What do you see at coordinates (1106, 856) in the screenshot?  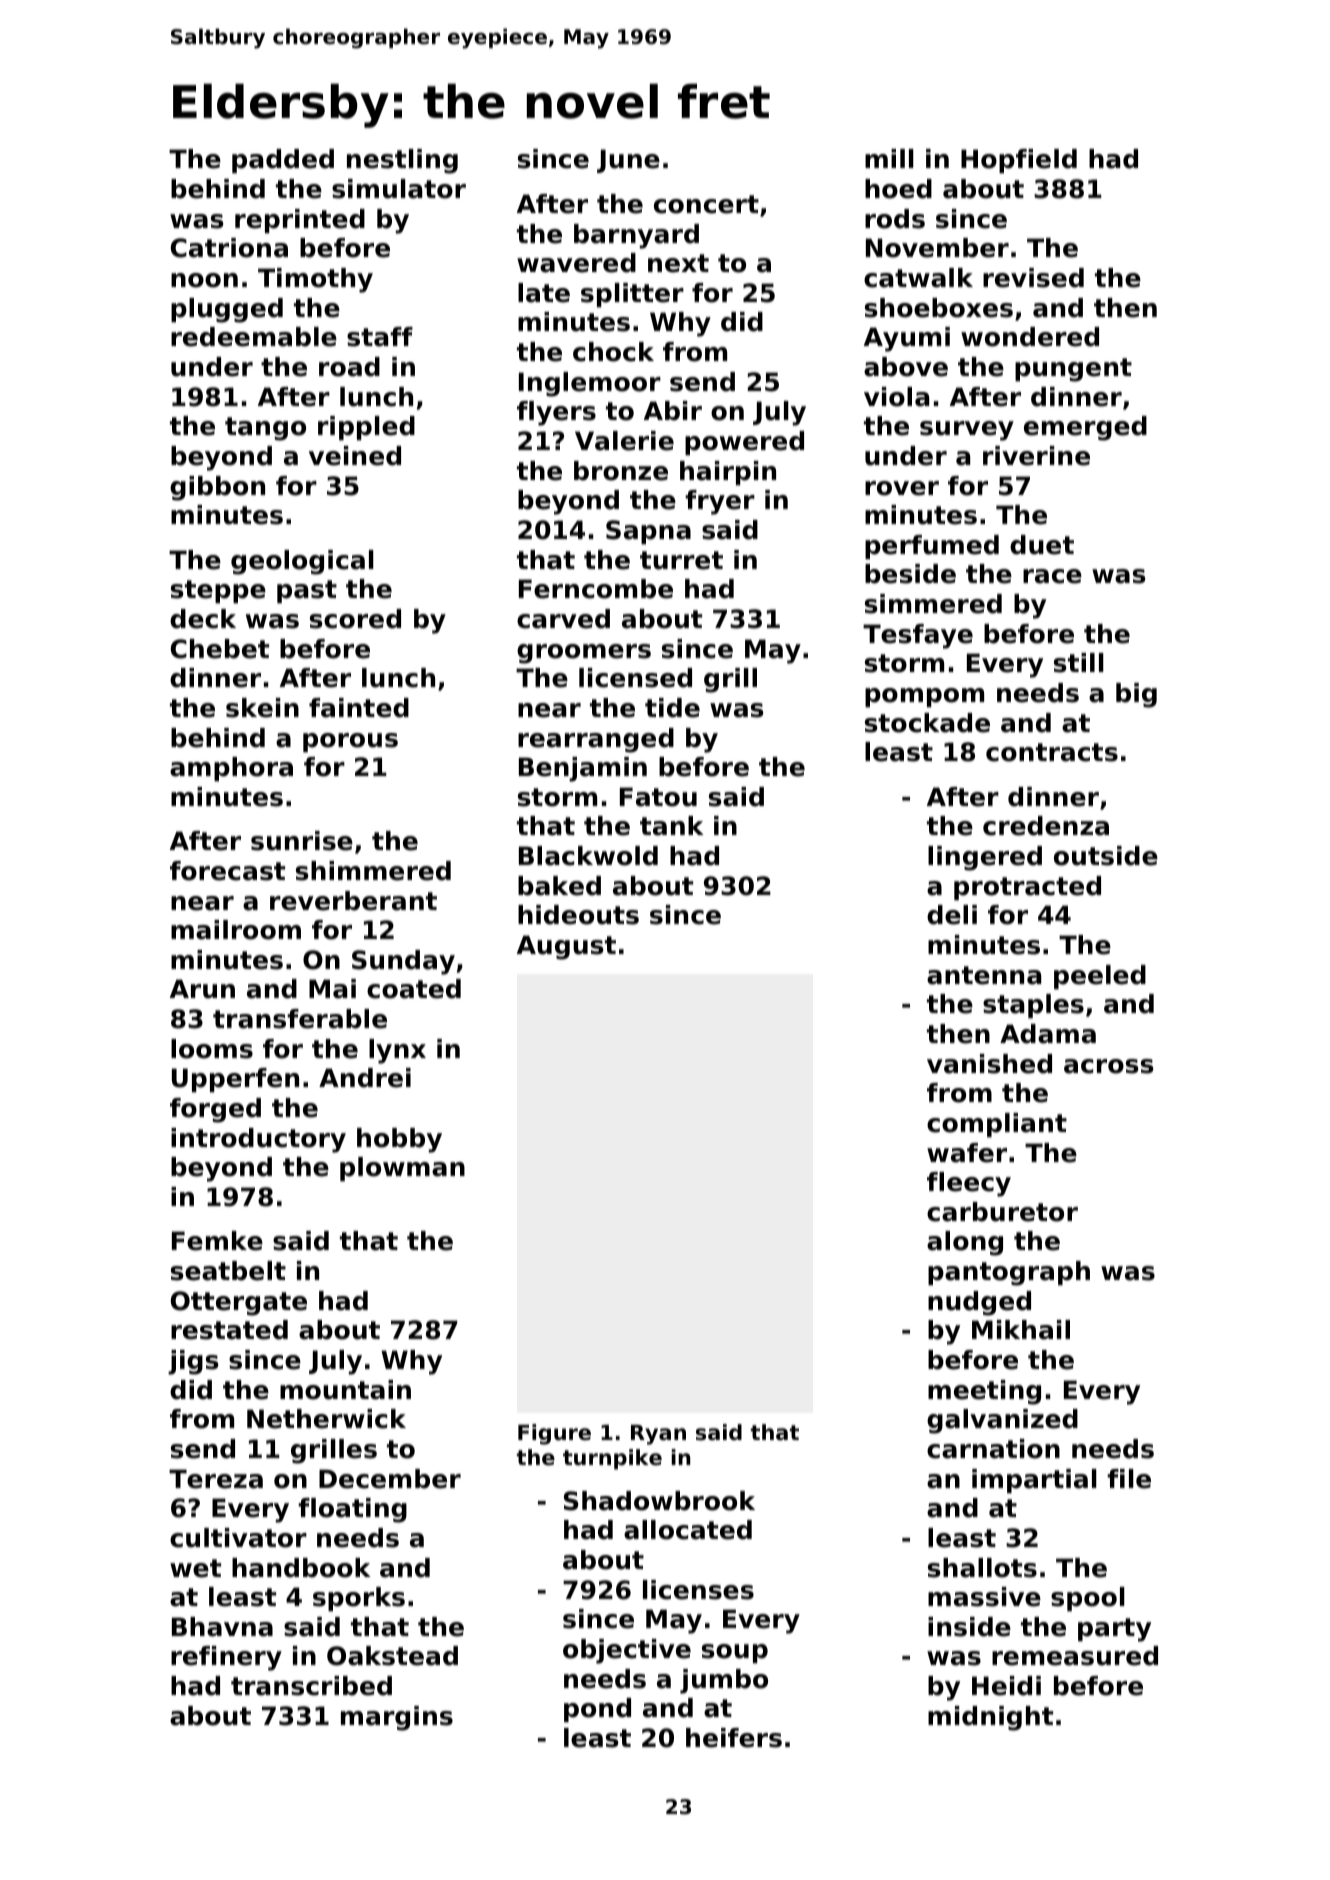 I see `outside` at bounding box center [1106, 856].
